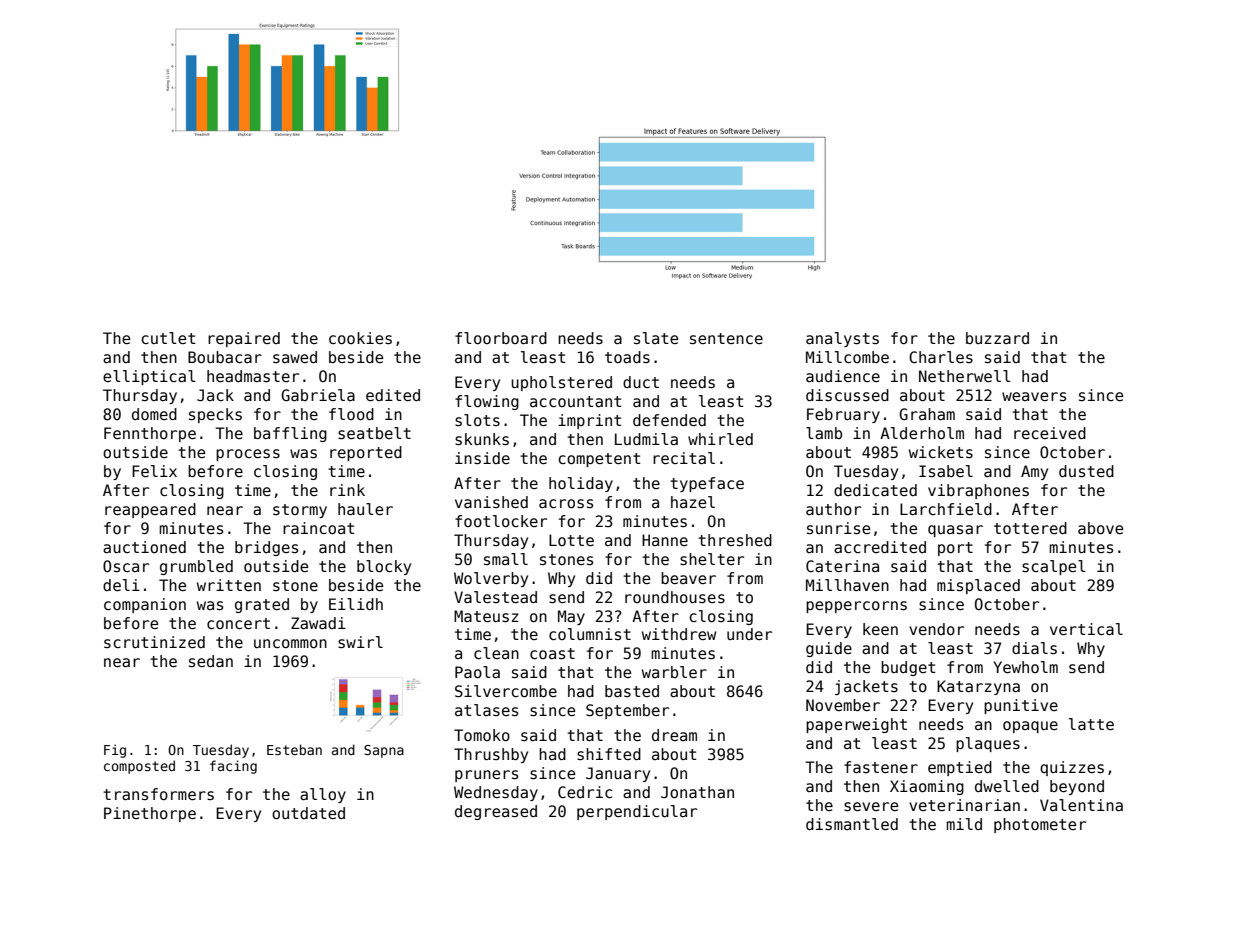  Describe the element at coordinates (126, 566) in the screenshot. I see `Oscar` at that location.
